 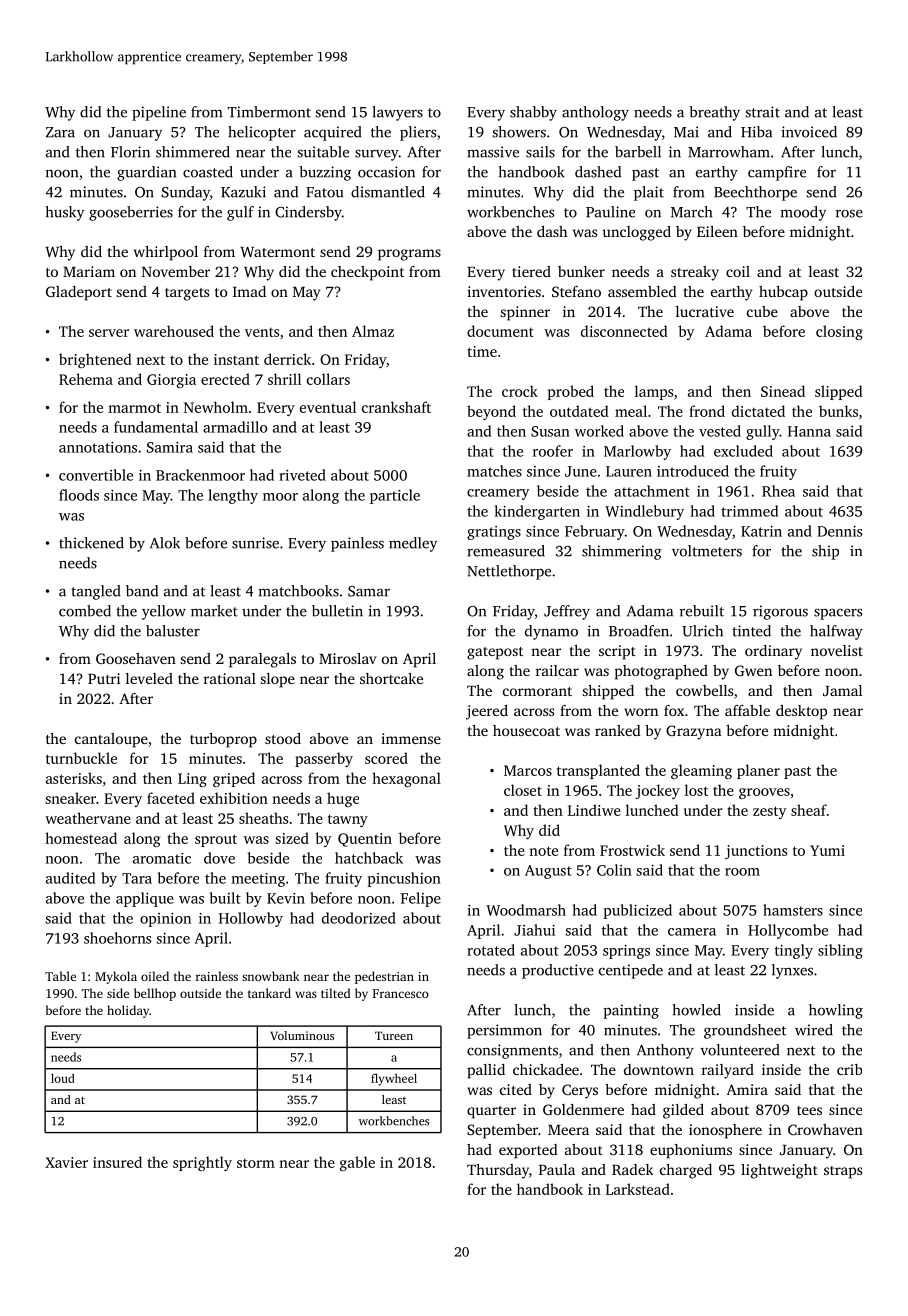 What do you see at coordinates (595, 113) in the screenshot?
I see `anthology` at bounding box center [595, 113].
